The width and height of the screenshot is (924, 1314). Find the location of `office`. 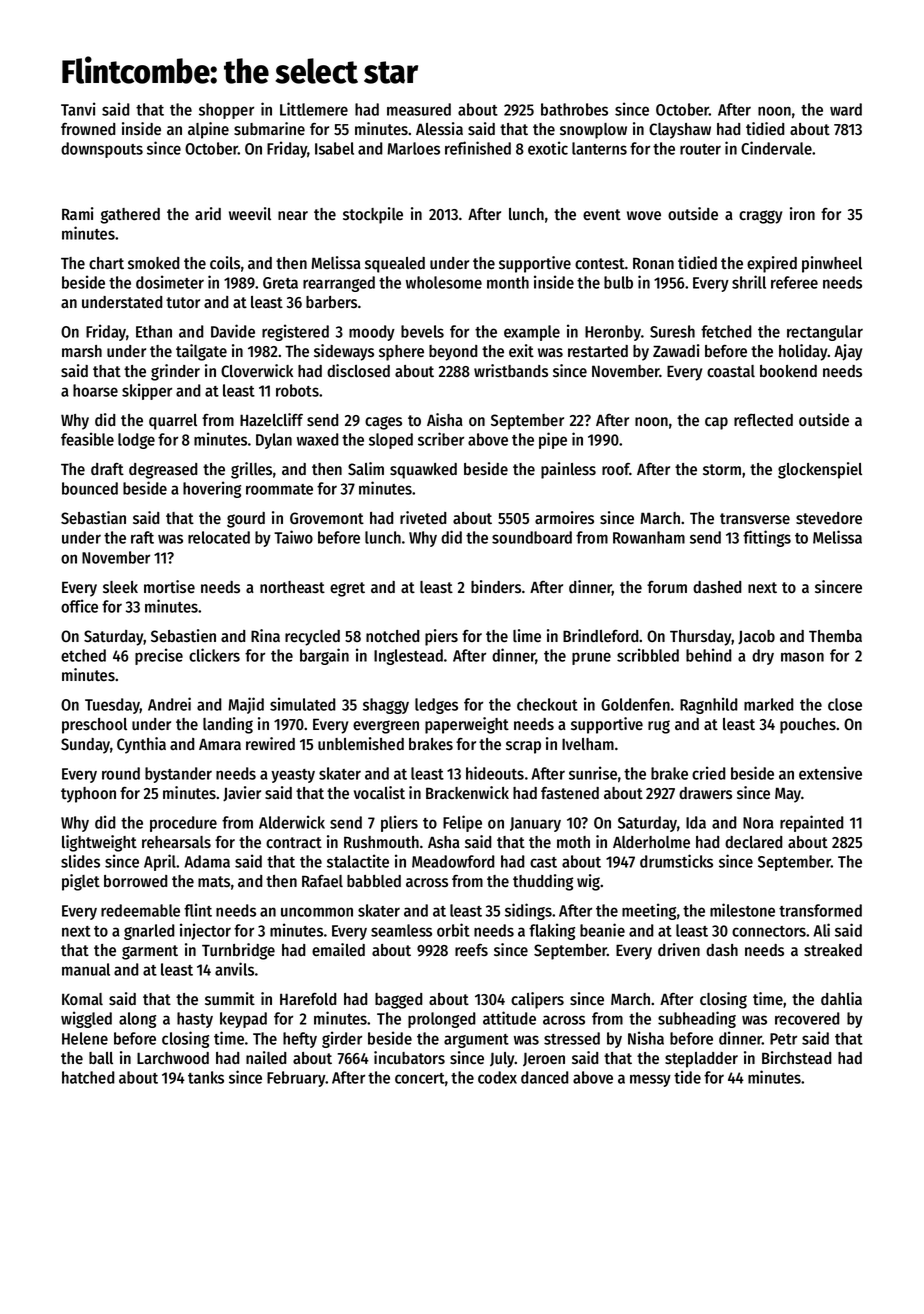

office is located at coordinates (79, 606).
